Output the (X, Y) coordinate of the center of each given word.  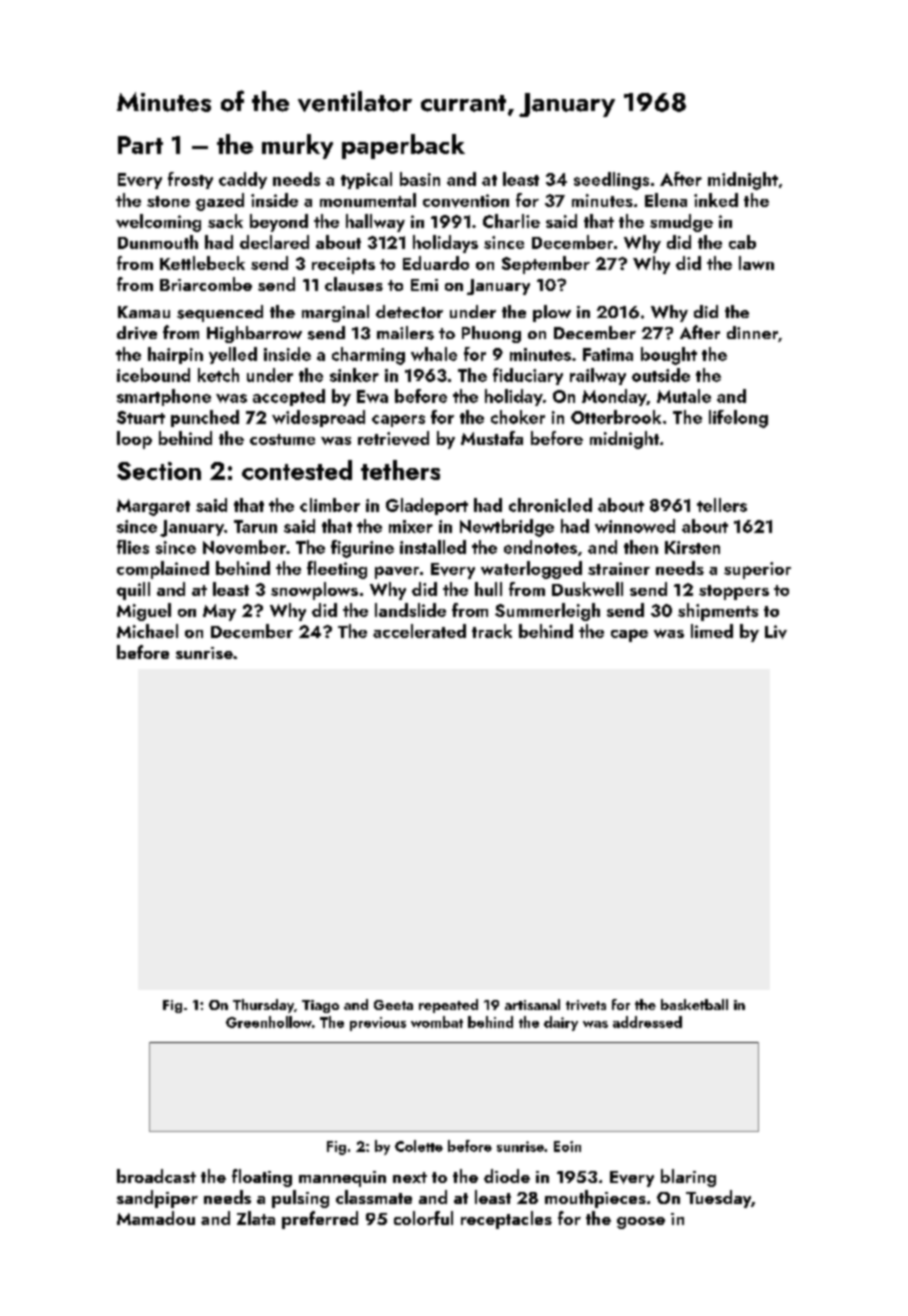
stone (168, 201)
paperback (403, 146)
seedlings (611, 181)
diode (507, 1176)
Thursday (263, 1006)
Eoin (567, 1146)
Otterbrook (616, 417)
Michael (147, 631)
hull (488, 589)
